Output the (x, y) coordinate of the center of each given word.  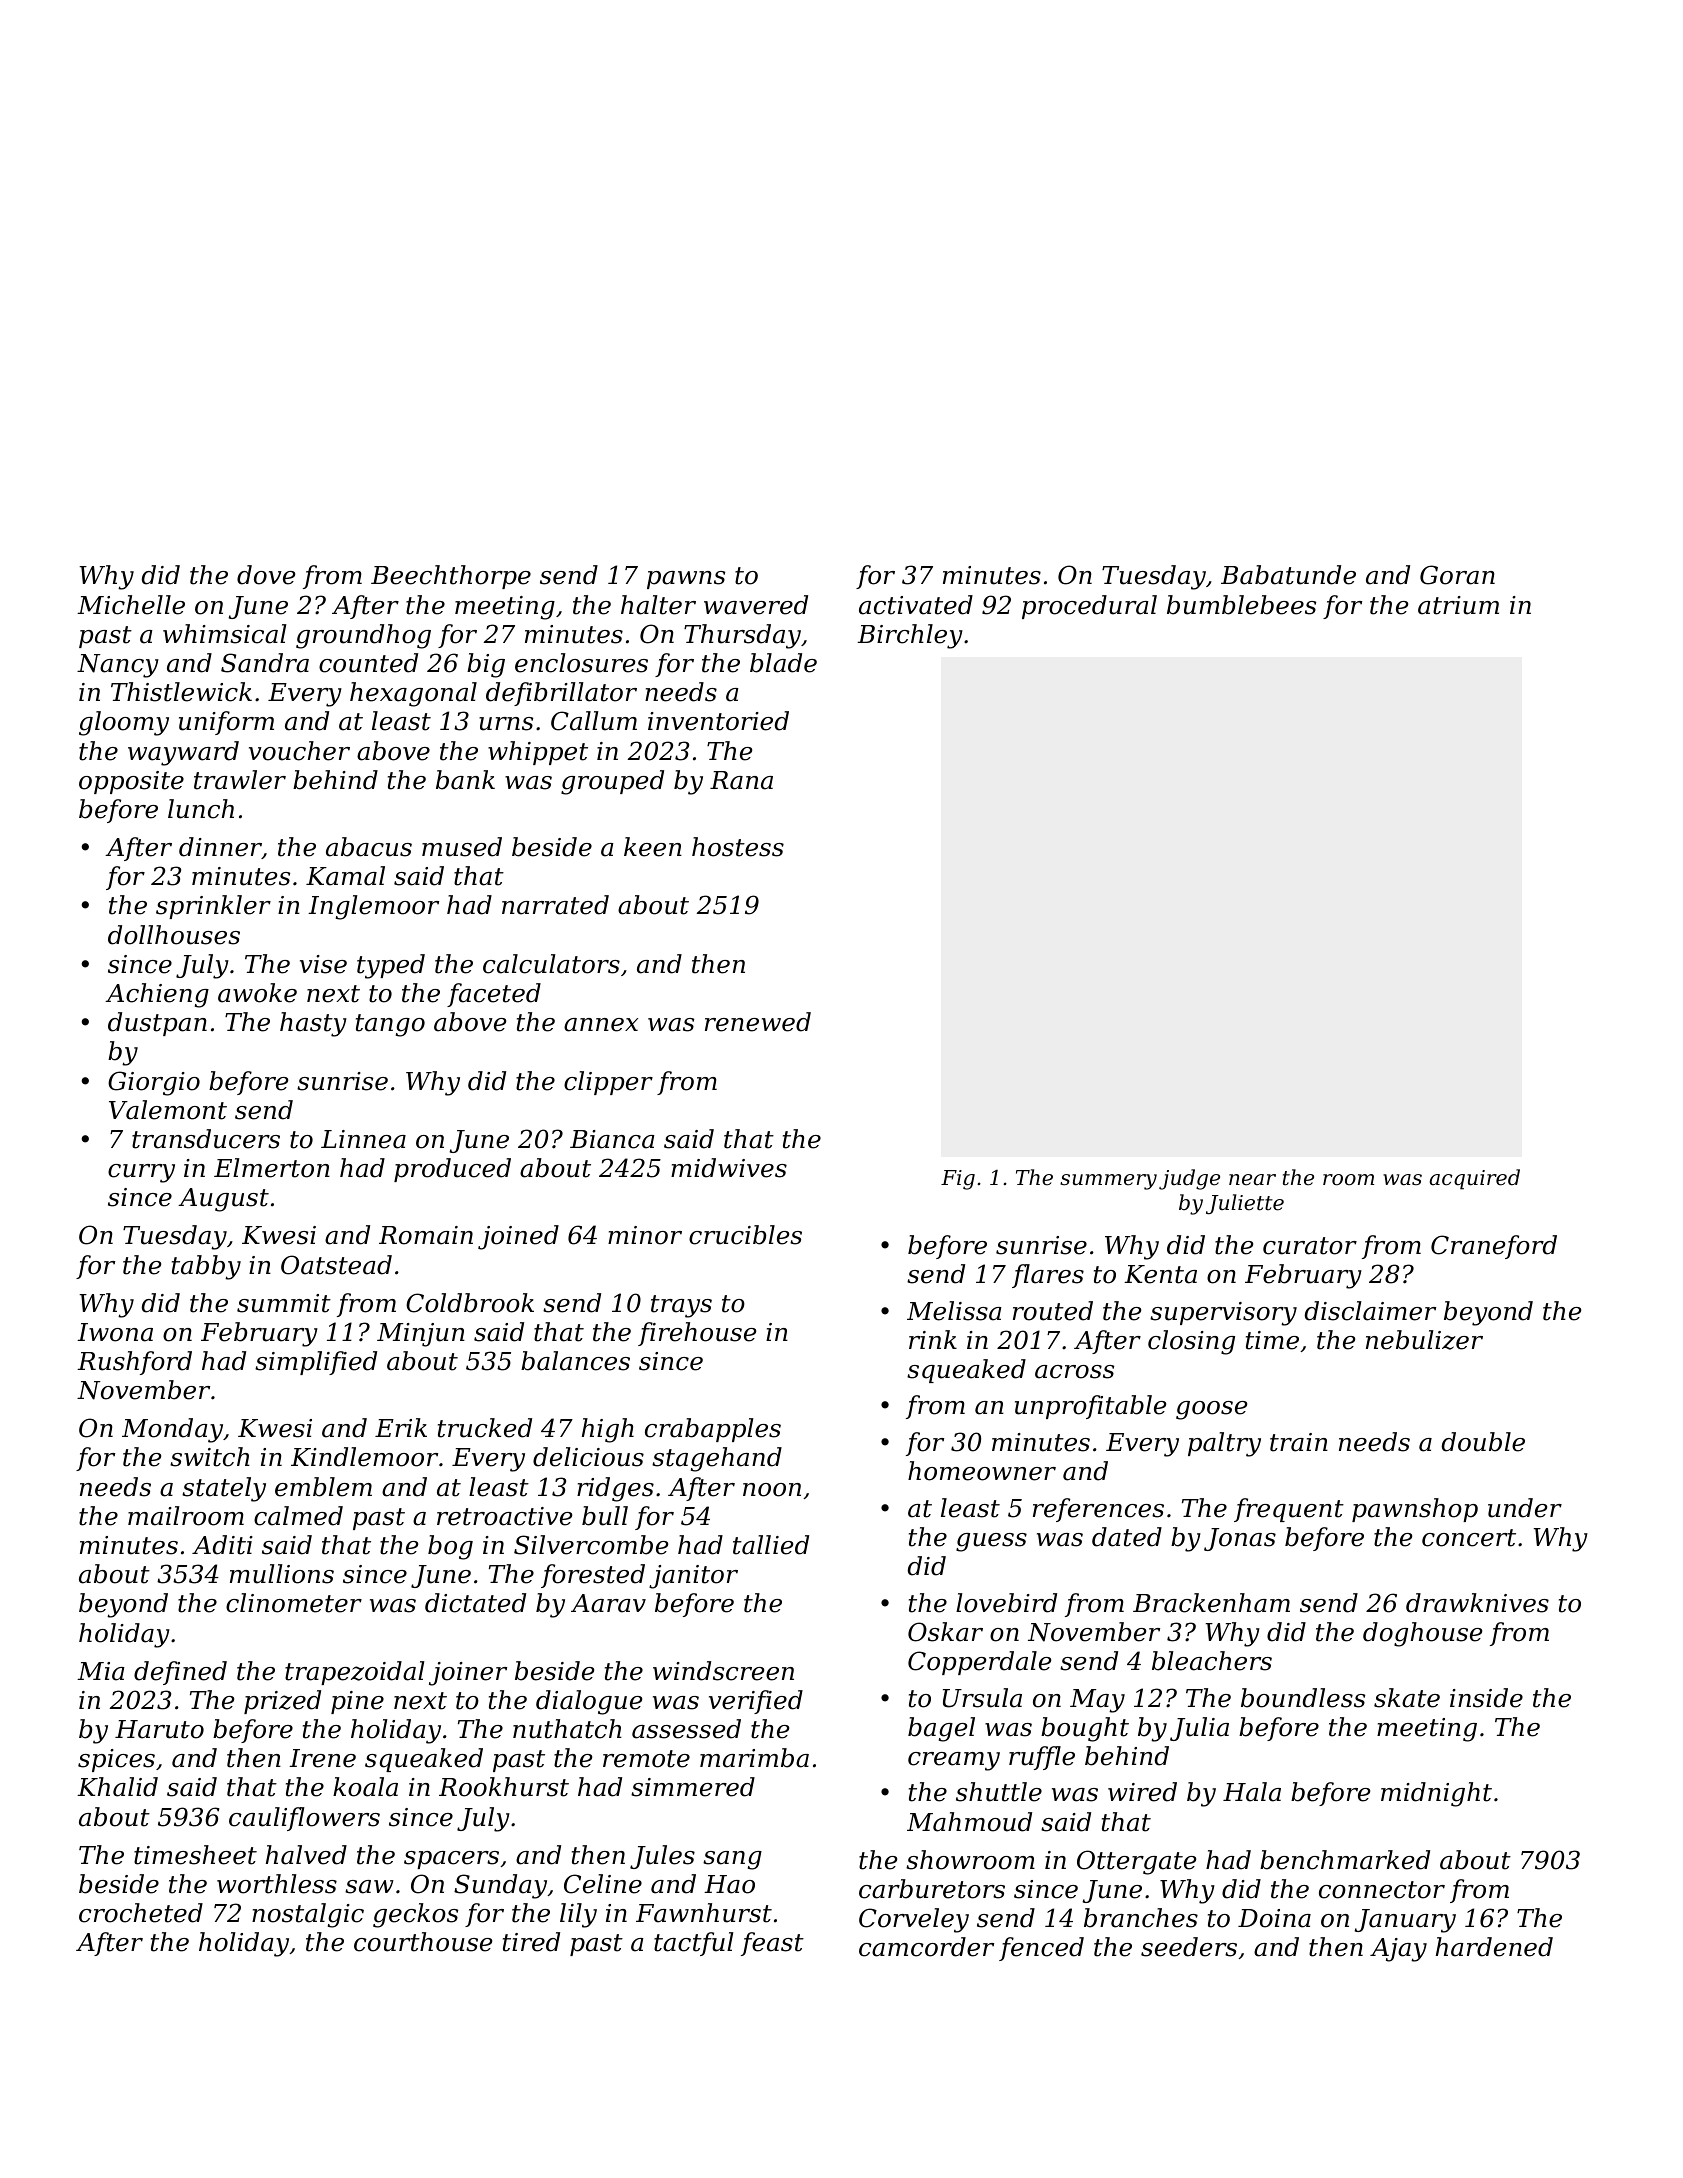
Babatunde (1288, 575)
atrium (1458, 605)
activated (916, 605)
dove (266, 575)
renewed (758, 1022)
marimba (754, 1758)
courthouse (423, 1942)
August (223, 1200)
